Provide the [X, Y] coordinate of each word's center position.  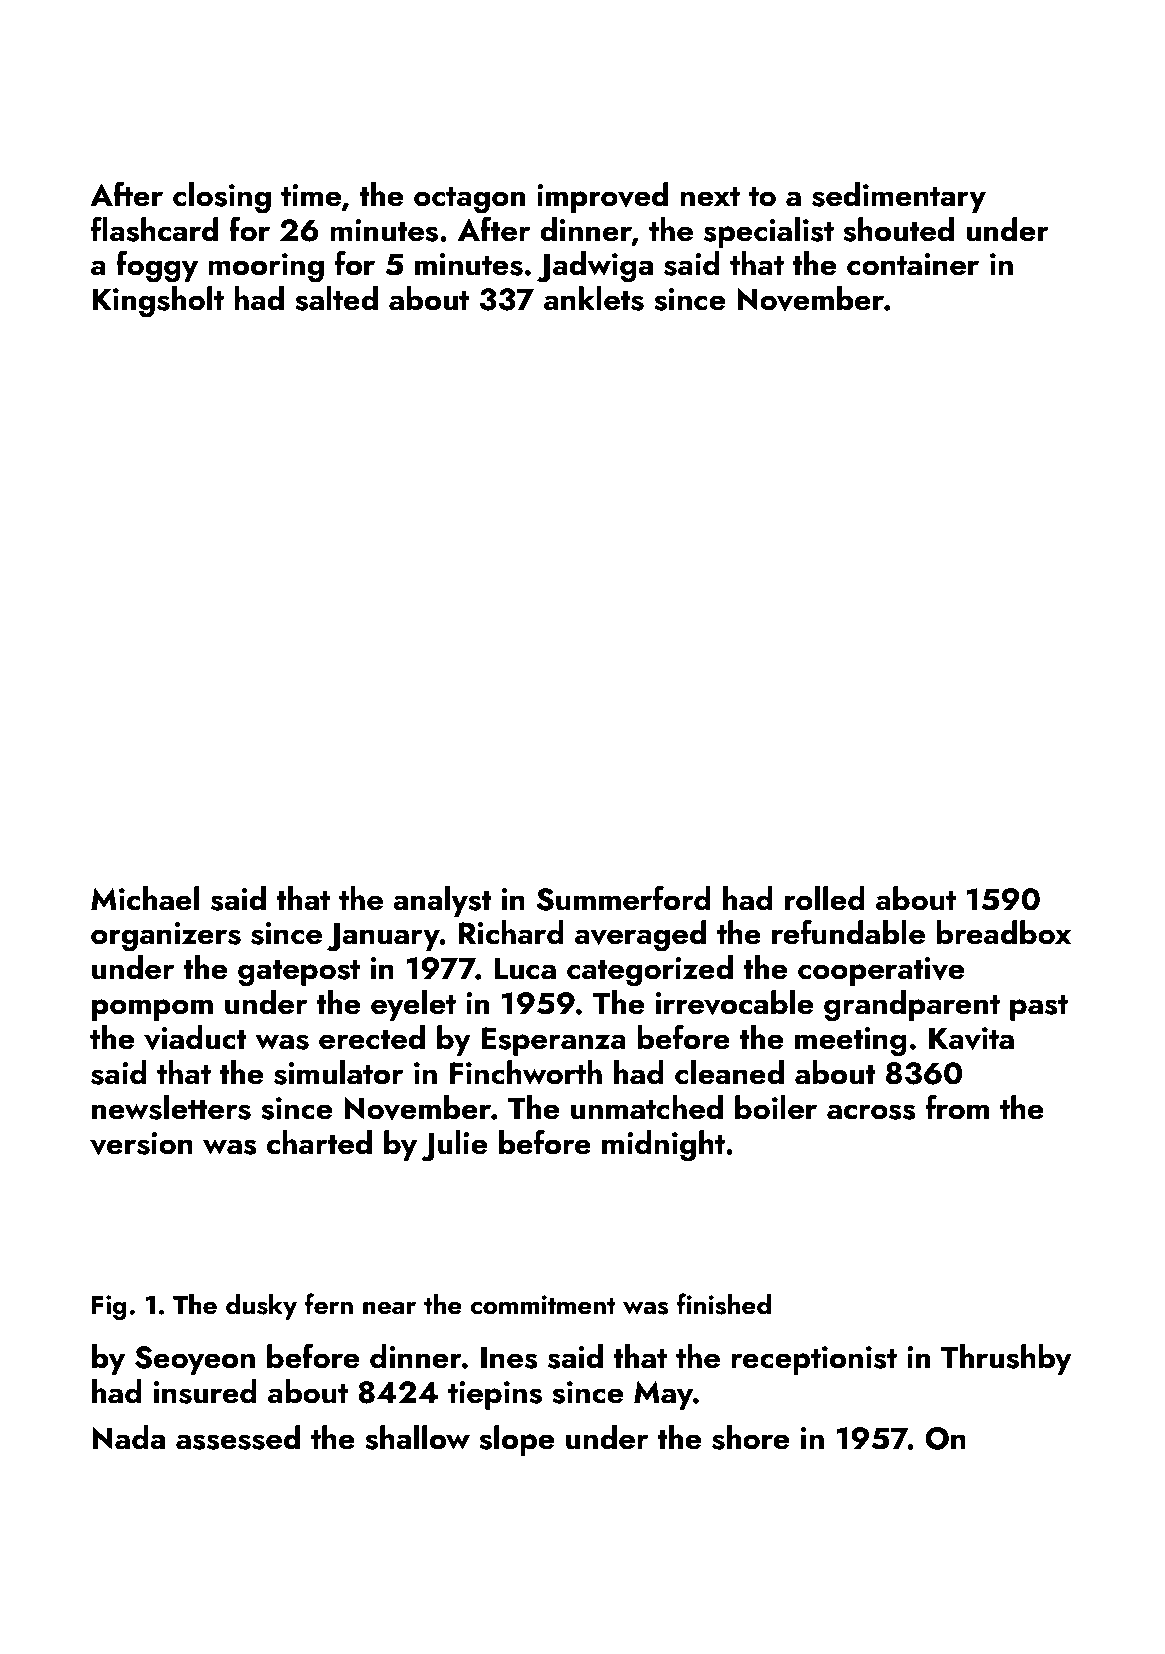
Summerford [624, 898]
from [957, 1107]
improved [602, 197]
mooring [266, 268]
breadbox [1003, 932]
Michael [145, 898]
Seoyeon [195, 1360]
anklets [594, 298]
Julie [454, 1146]
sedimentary [899, 197]
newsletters [171, 1107]
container [913, 264]
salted [336, 298]
